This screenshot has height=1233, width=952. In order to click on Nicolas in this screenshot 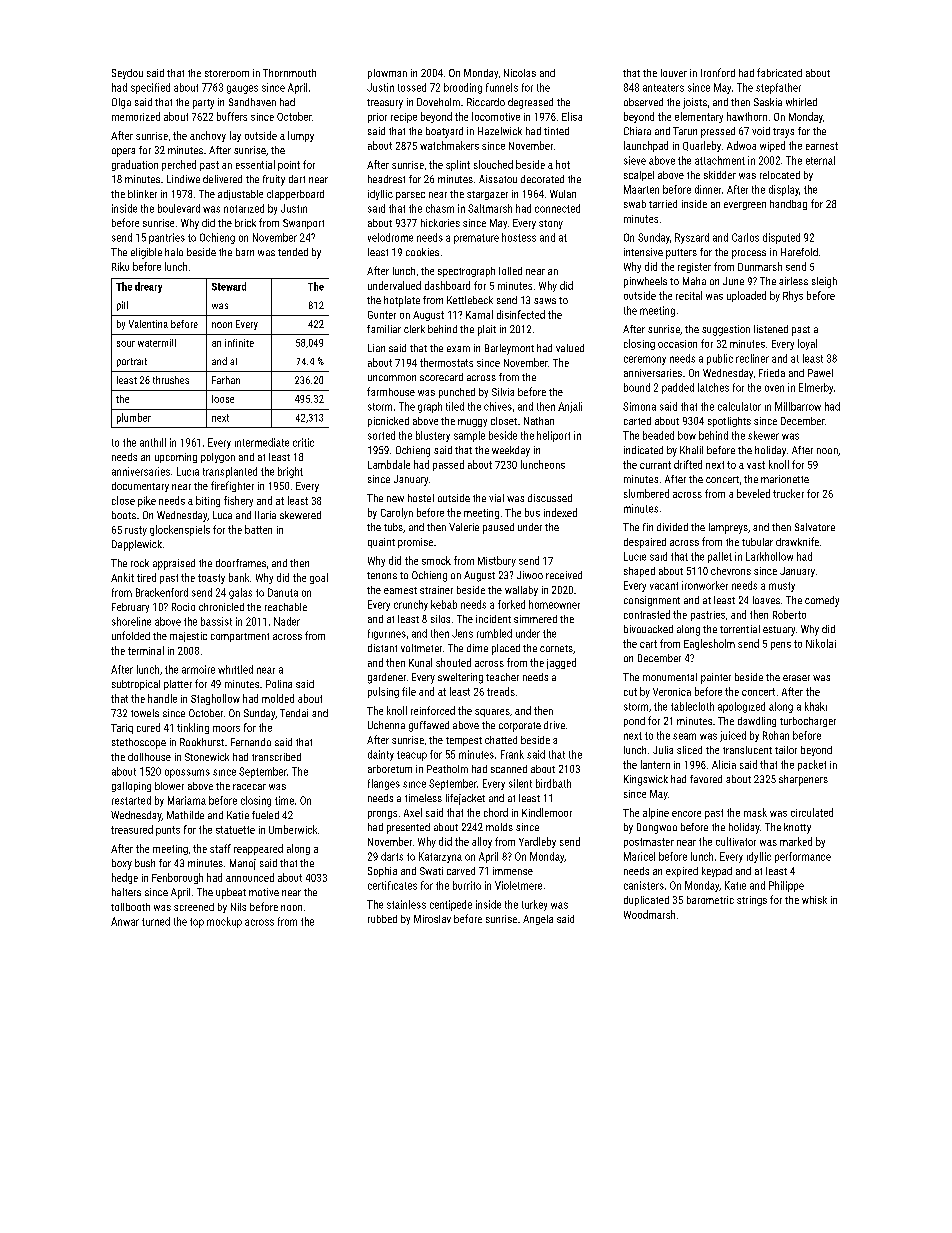, I will do `click(520, 73)`.
